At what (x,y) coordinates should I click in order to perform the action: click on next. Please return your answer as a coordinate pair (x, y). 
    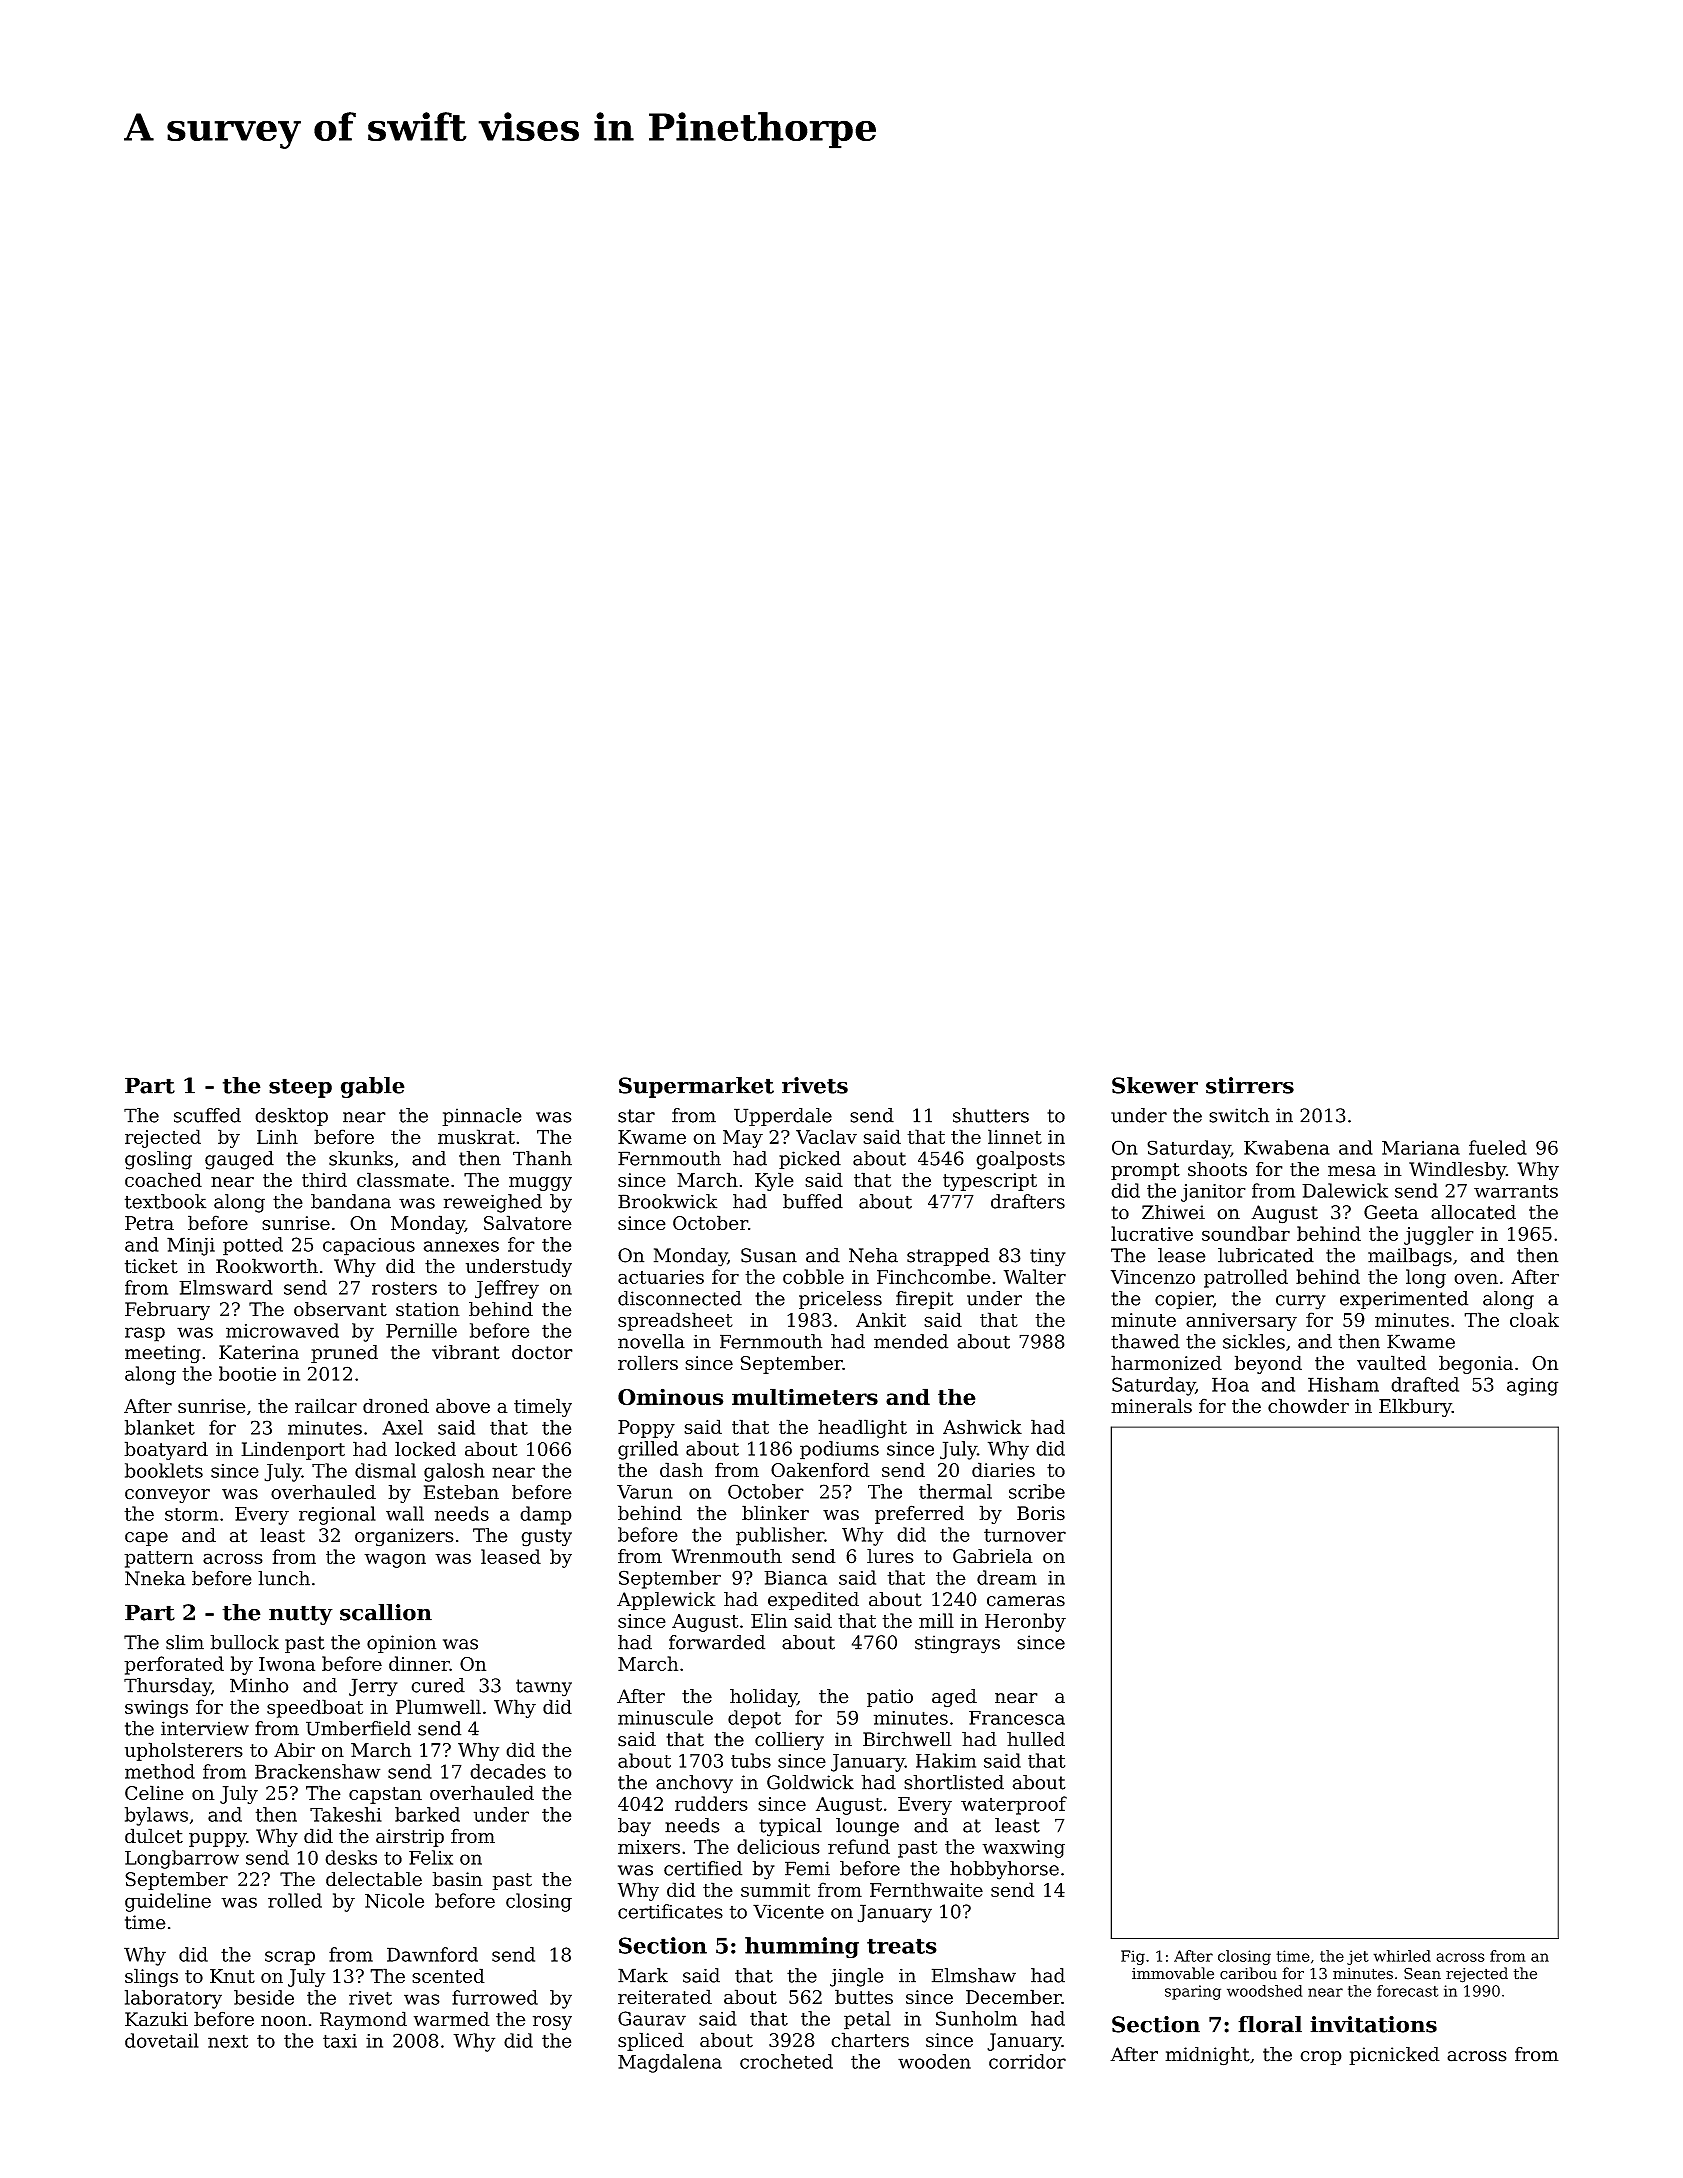
    Looking at the image, I should click on (228, 2041).
